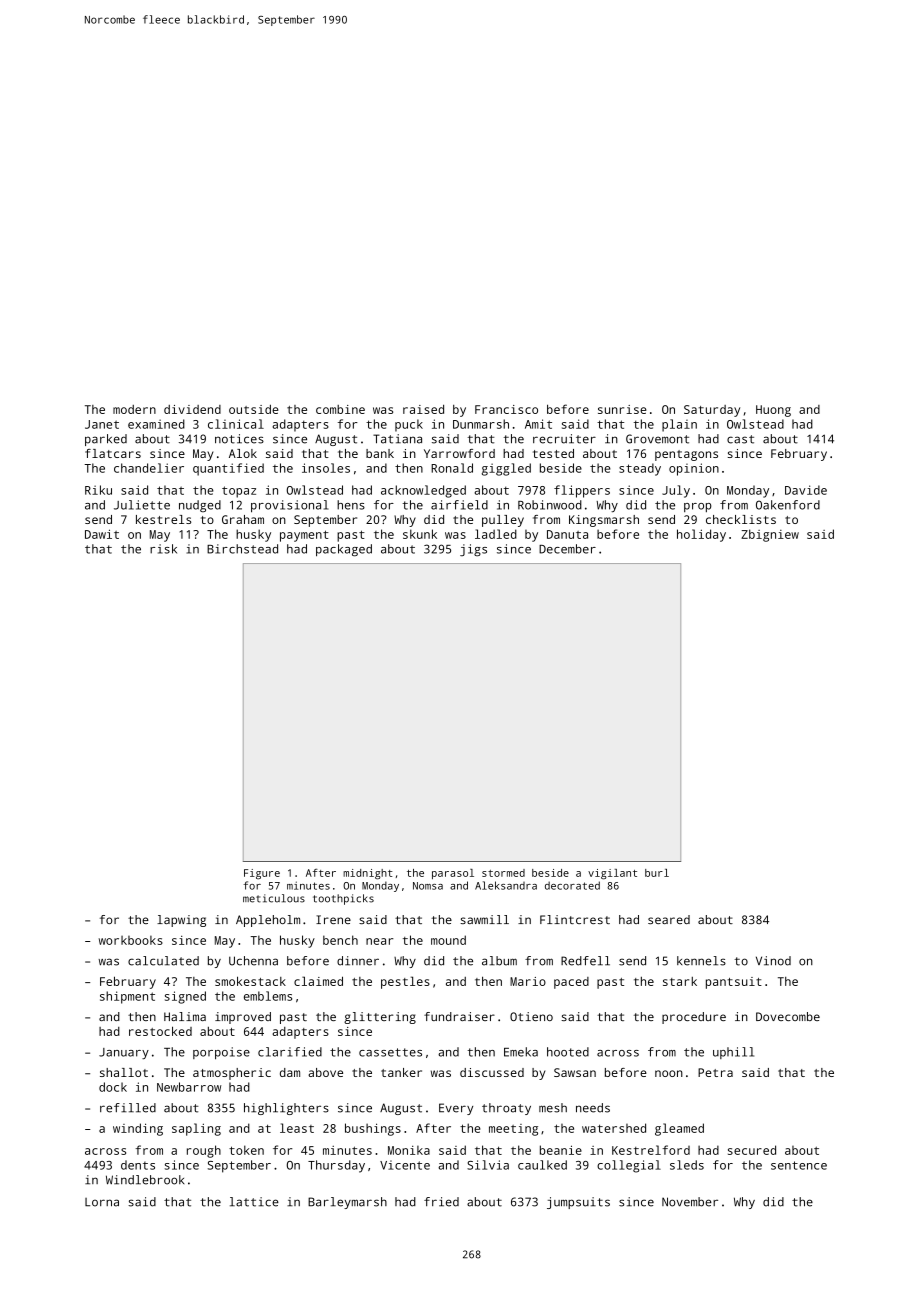 This document has height=1308, width=924. What do you see at coordinates (242, 549) in the document?
I see `Birchstead` at bounding box center [242, 549].
